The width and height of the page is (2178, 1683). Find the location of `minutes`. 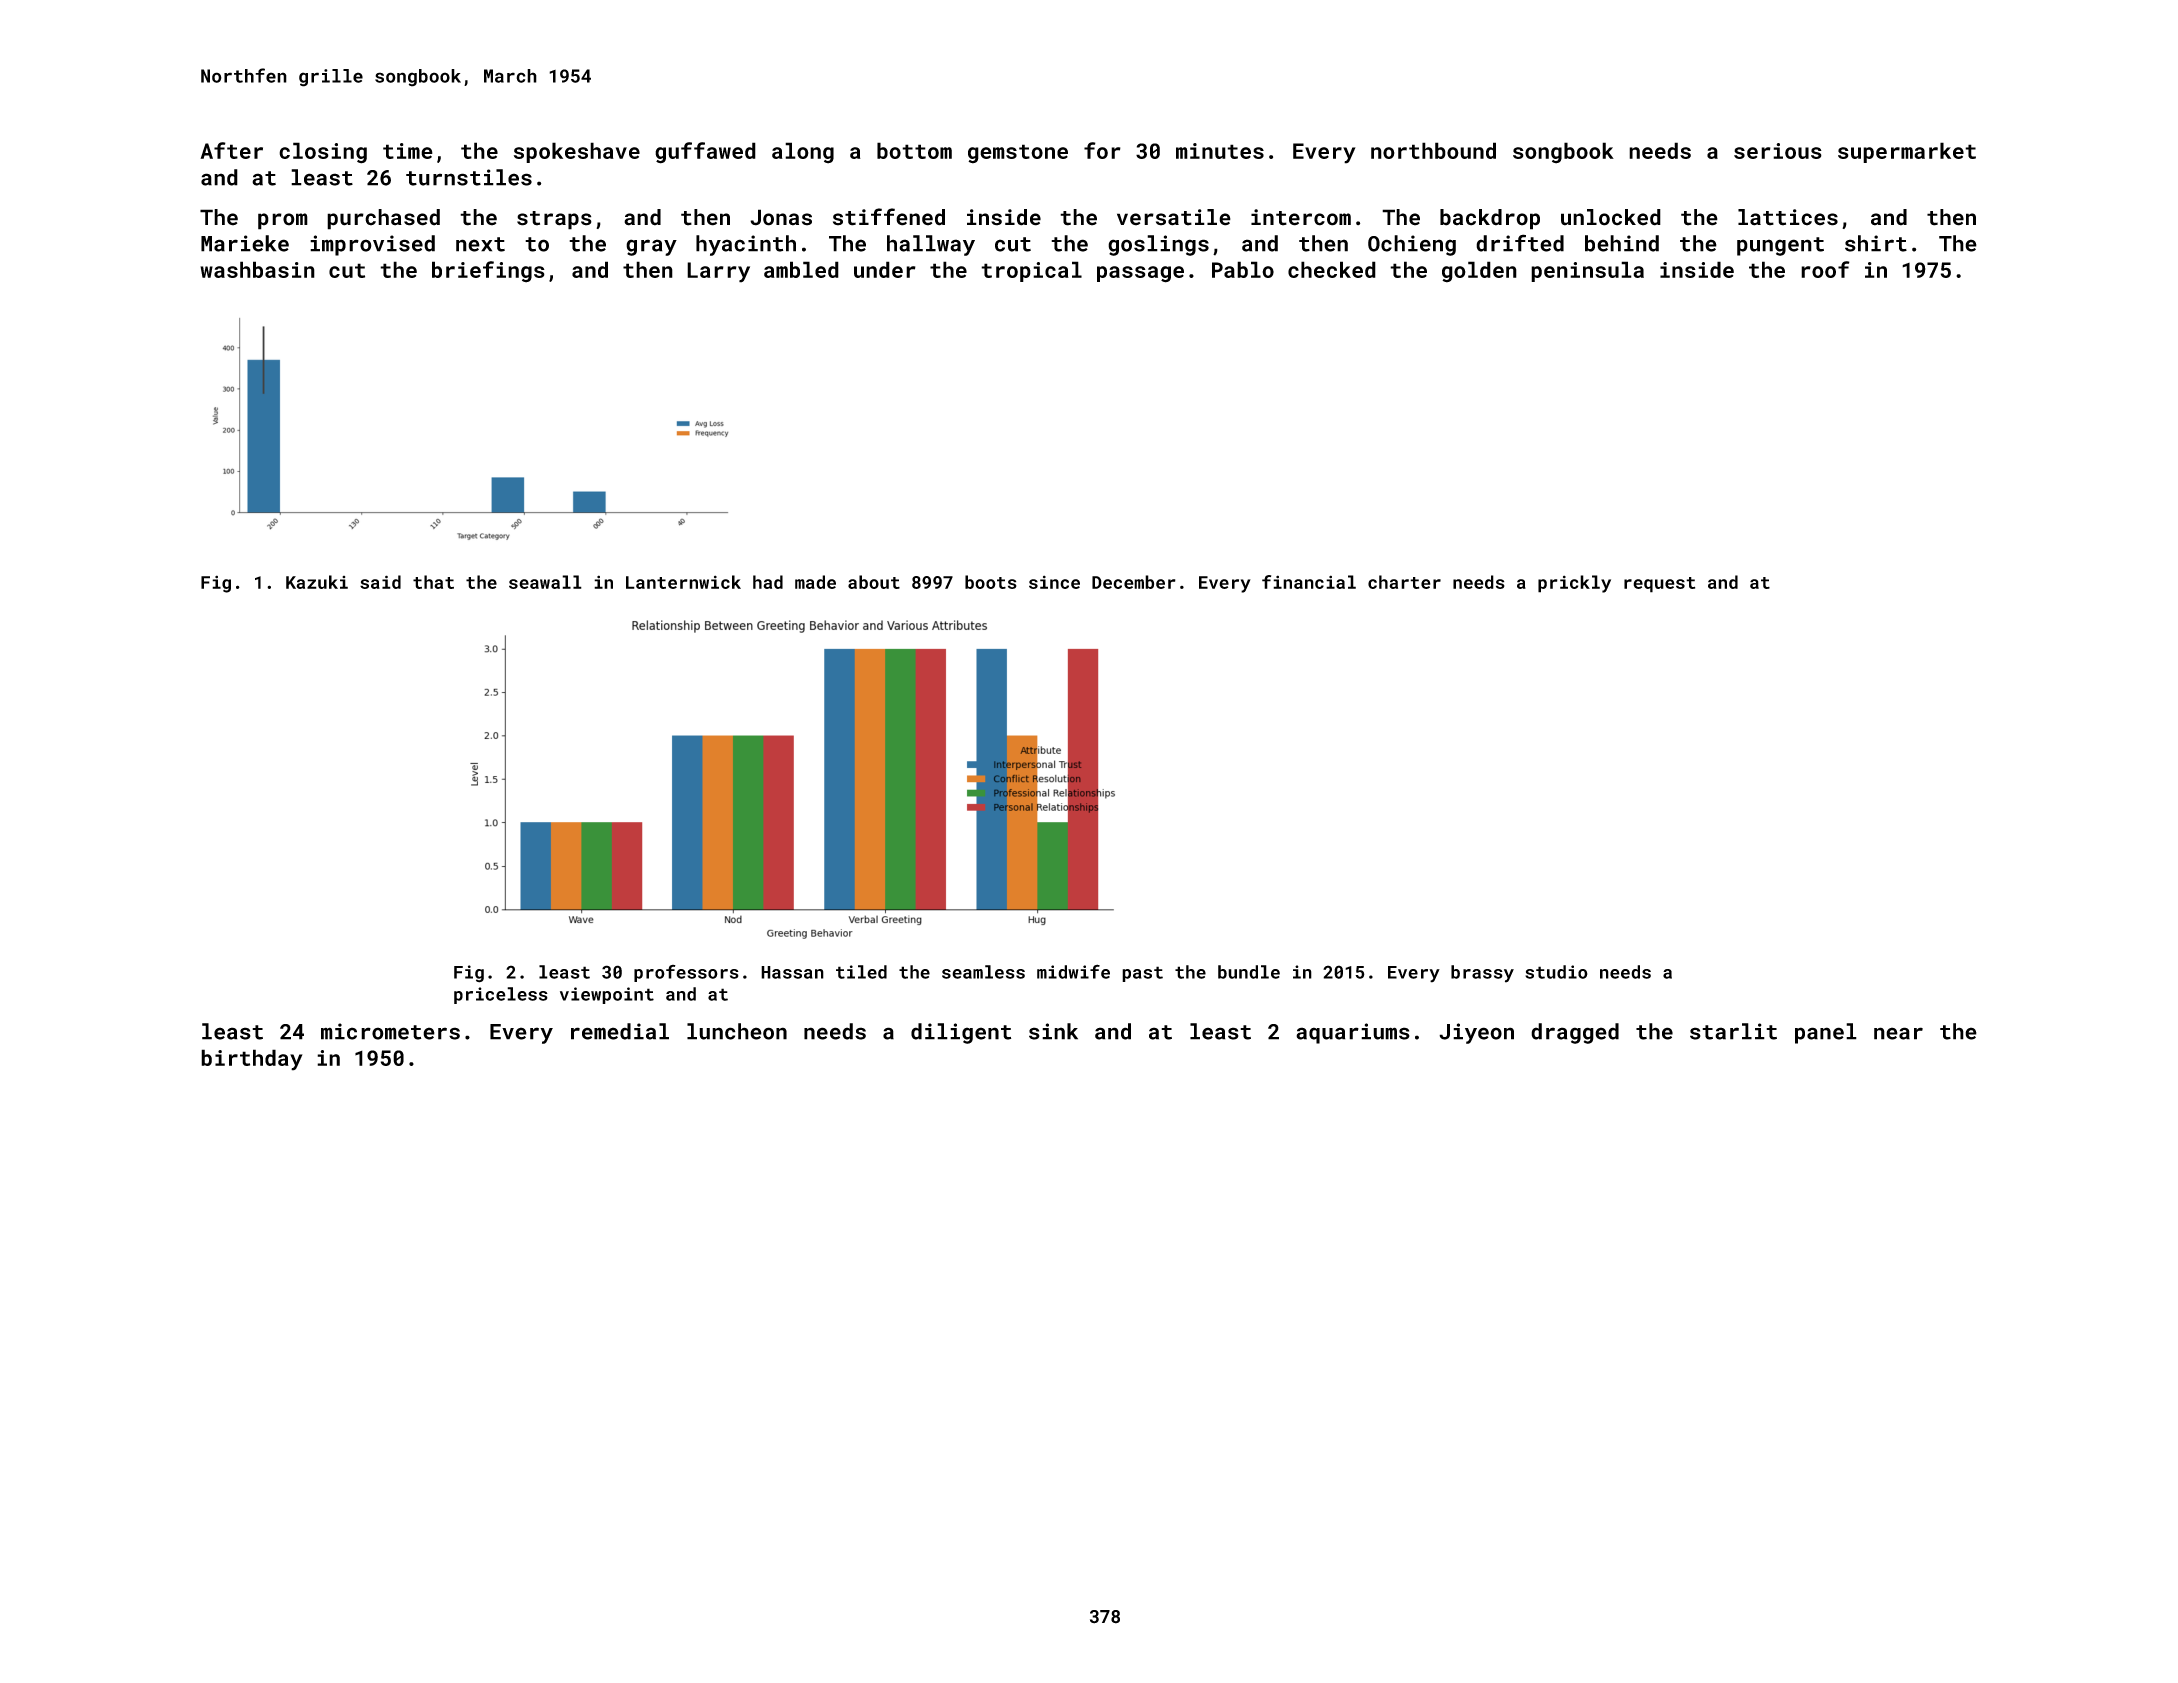

minutes is located at coordinates (1220, 151).
